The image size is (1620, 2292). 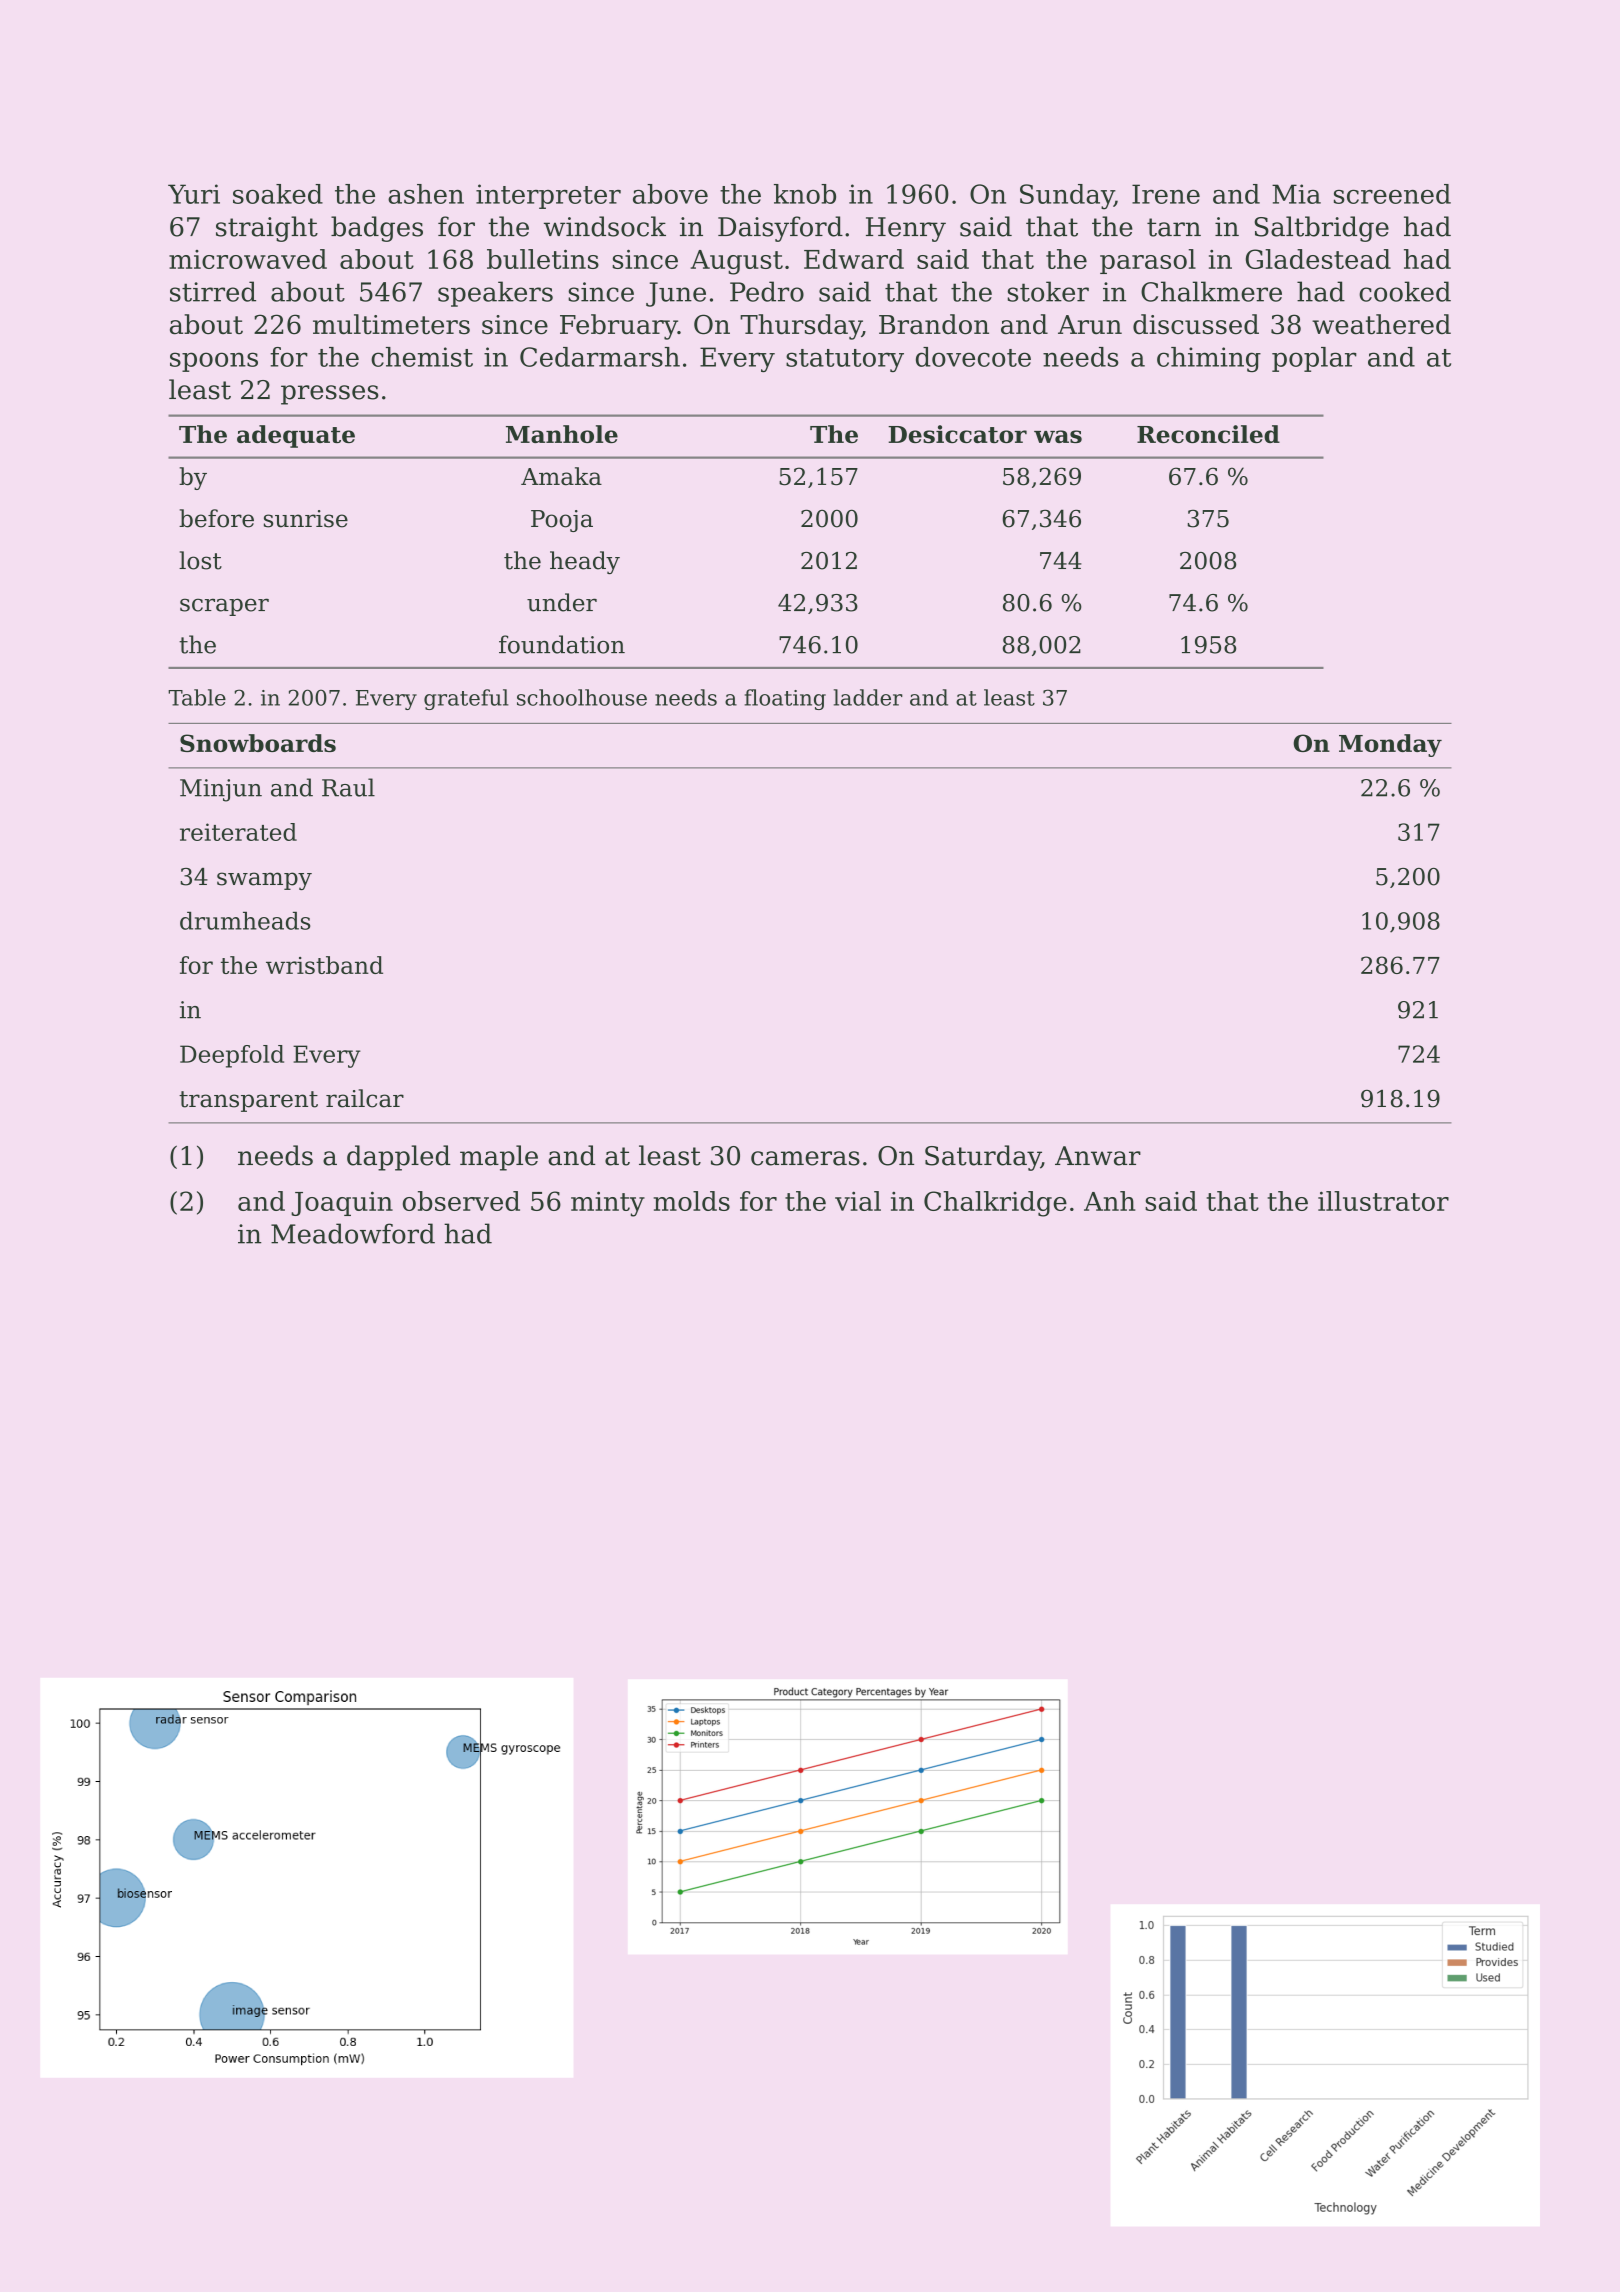 What do you see at coordinates (353, 1233) in the image?
I see `Meadowford` at bounding box center [353, 1233].
